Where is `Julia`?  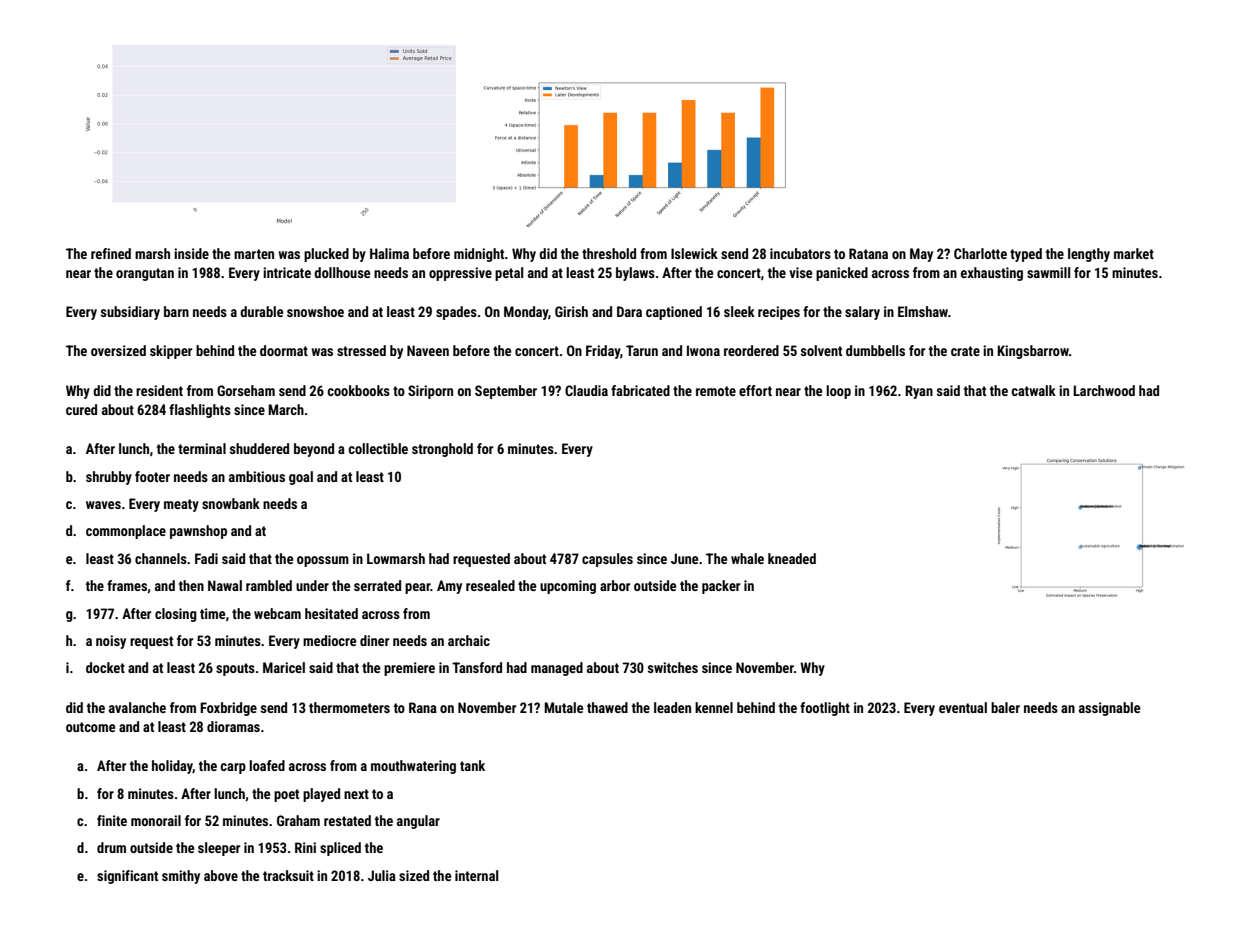 Julia is located at coordinates (382, 875).
